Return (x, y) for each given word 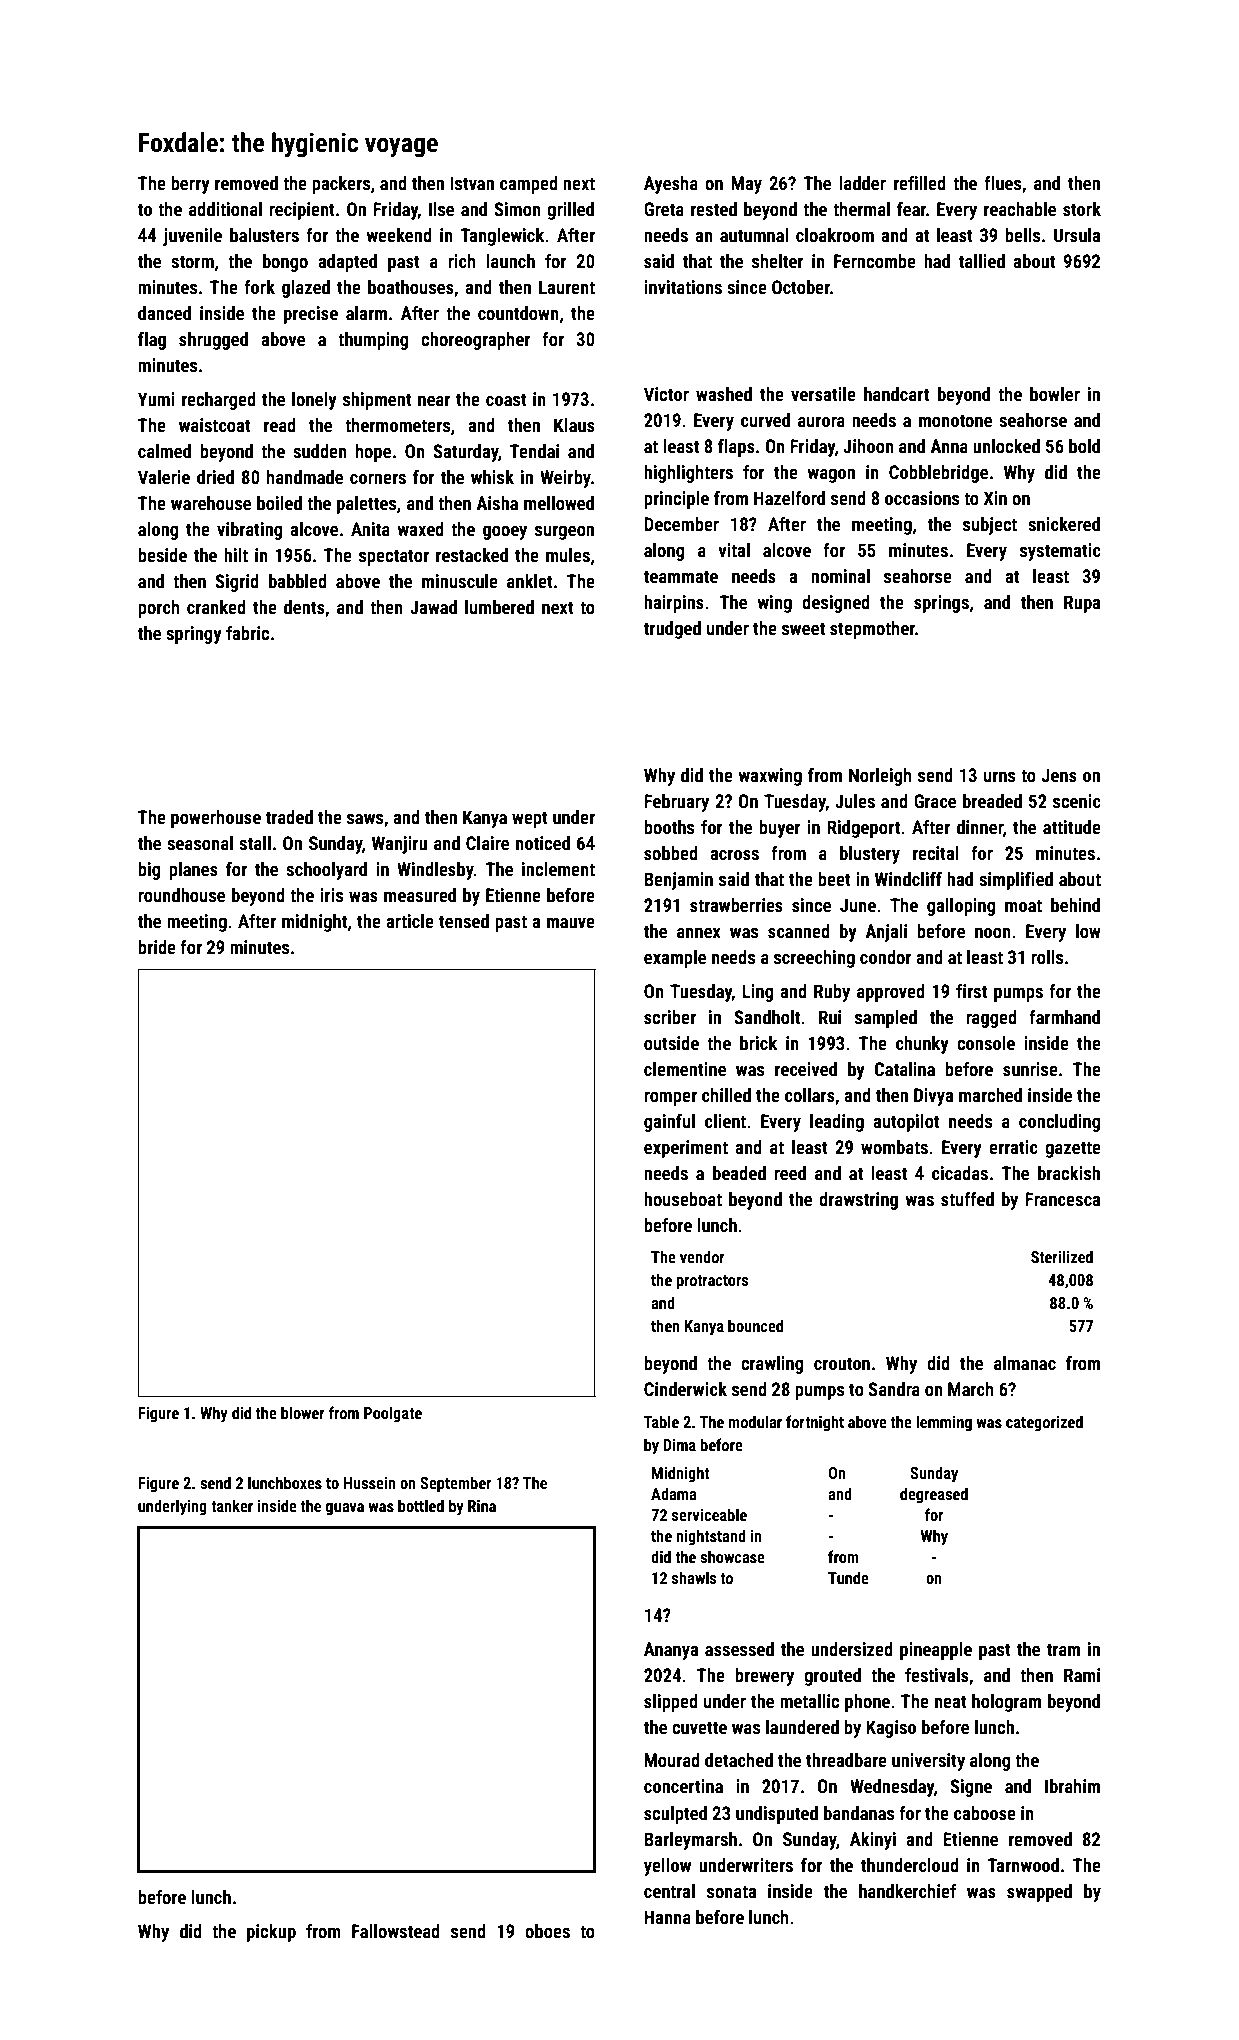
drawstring (858, 1201)
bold (1084, 446)
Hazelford (789, 498)
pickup (271, 1933)
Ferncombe (875, 261)
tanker (232, 1505)
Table (661, 1421)
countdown (518, 313)
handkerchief (907, 1891)
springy (194, 635)
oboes (547, 1931)
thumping (373, 341)
